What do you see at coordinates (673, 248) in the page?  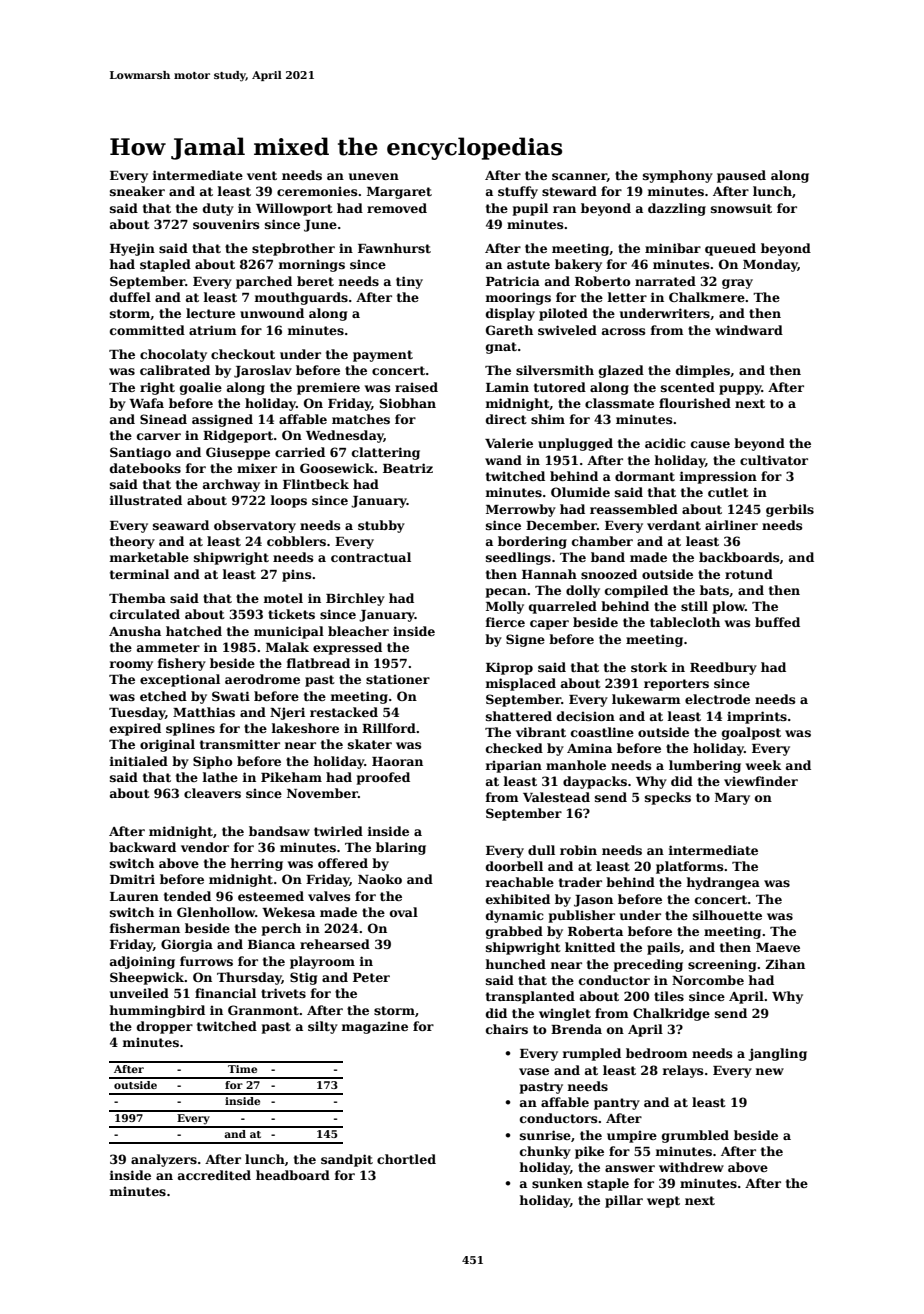 I see `minibar` at bounding box center [673, 248].
